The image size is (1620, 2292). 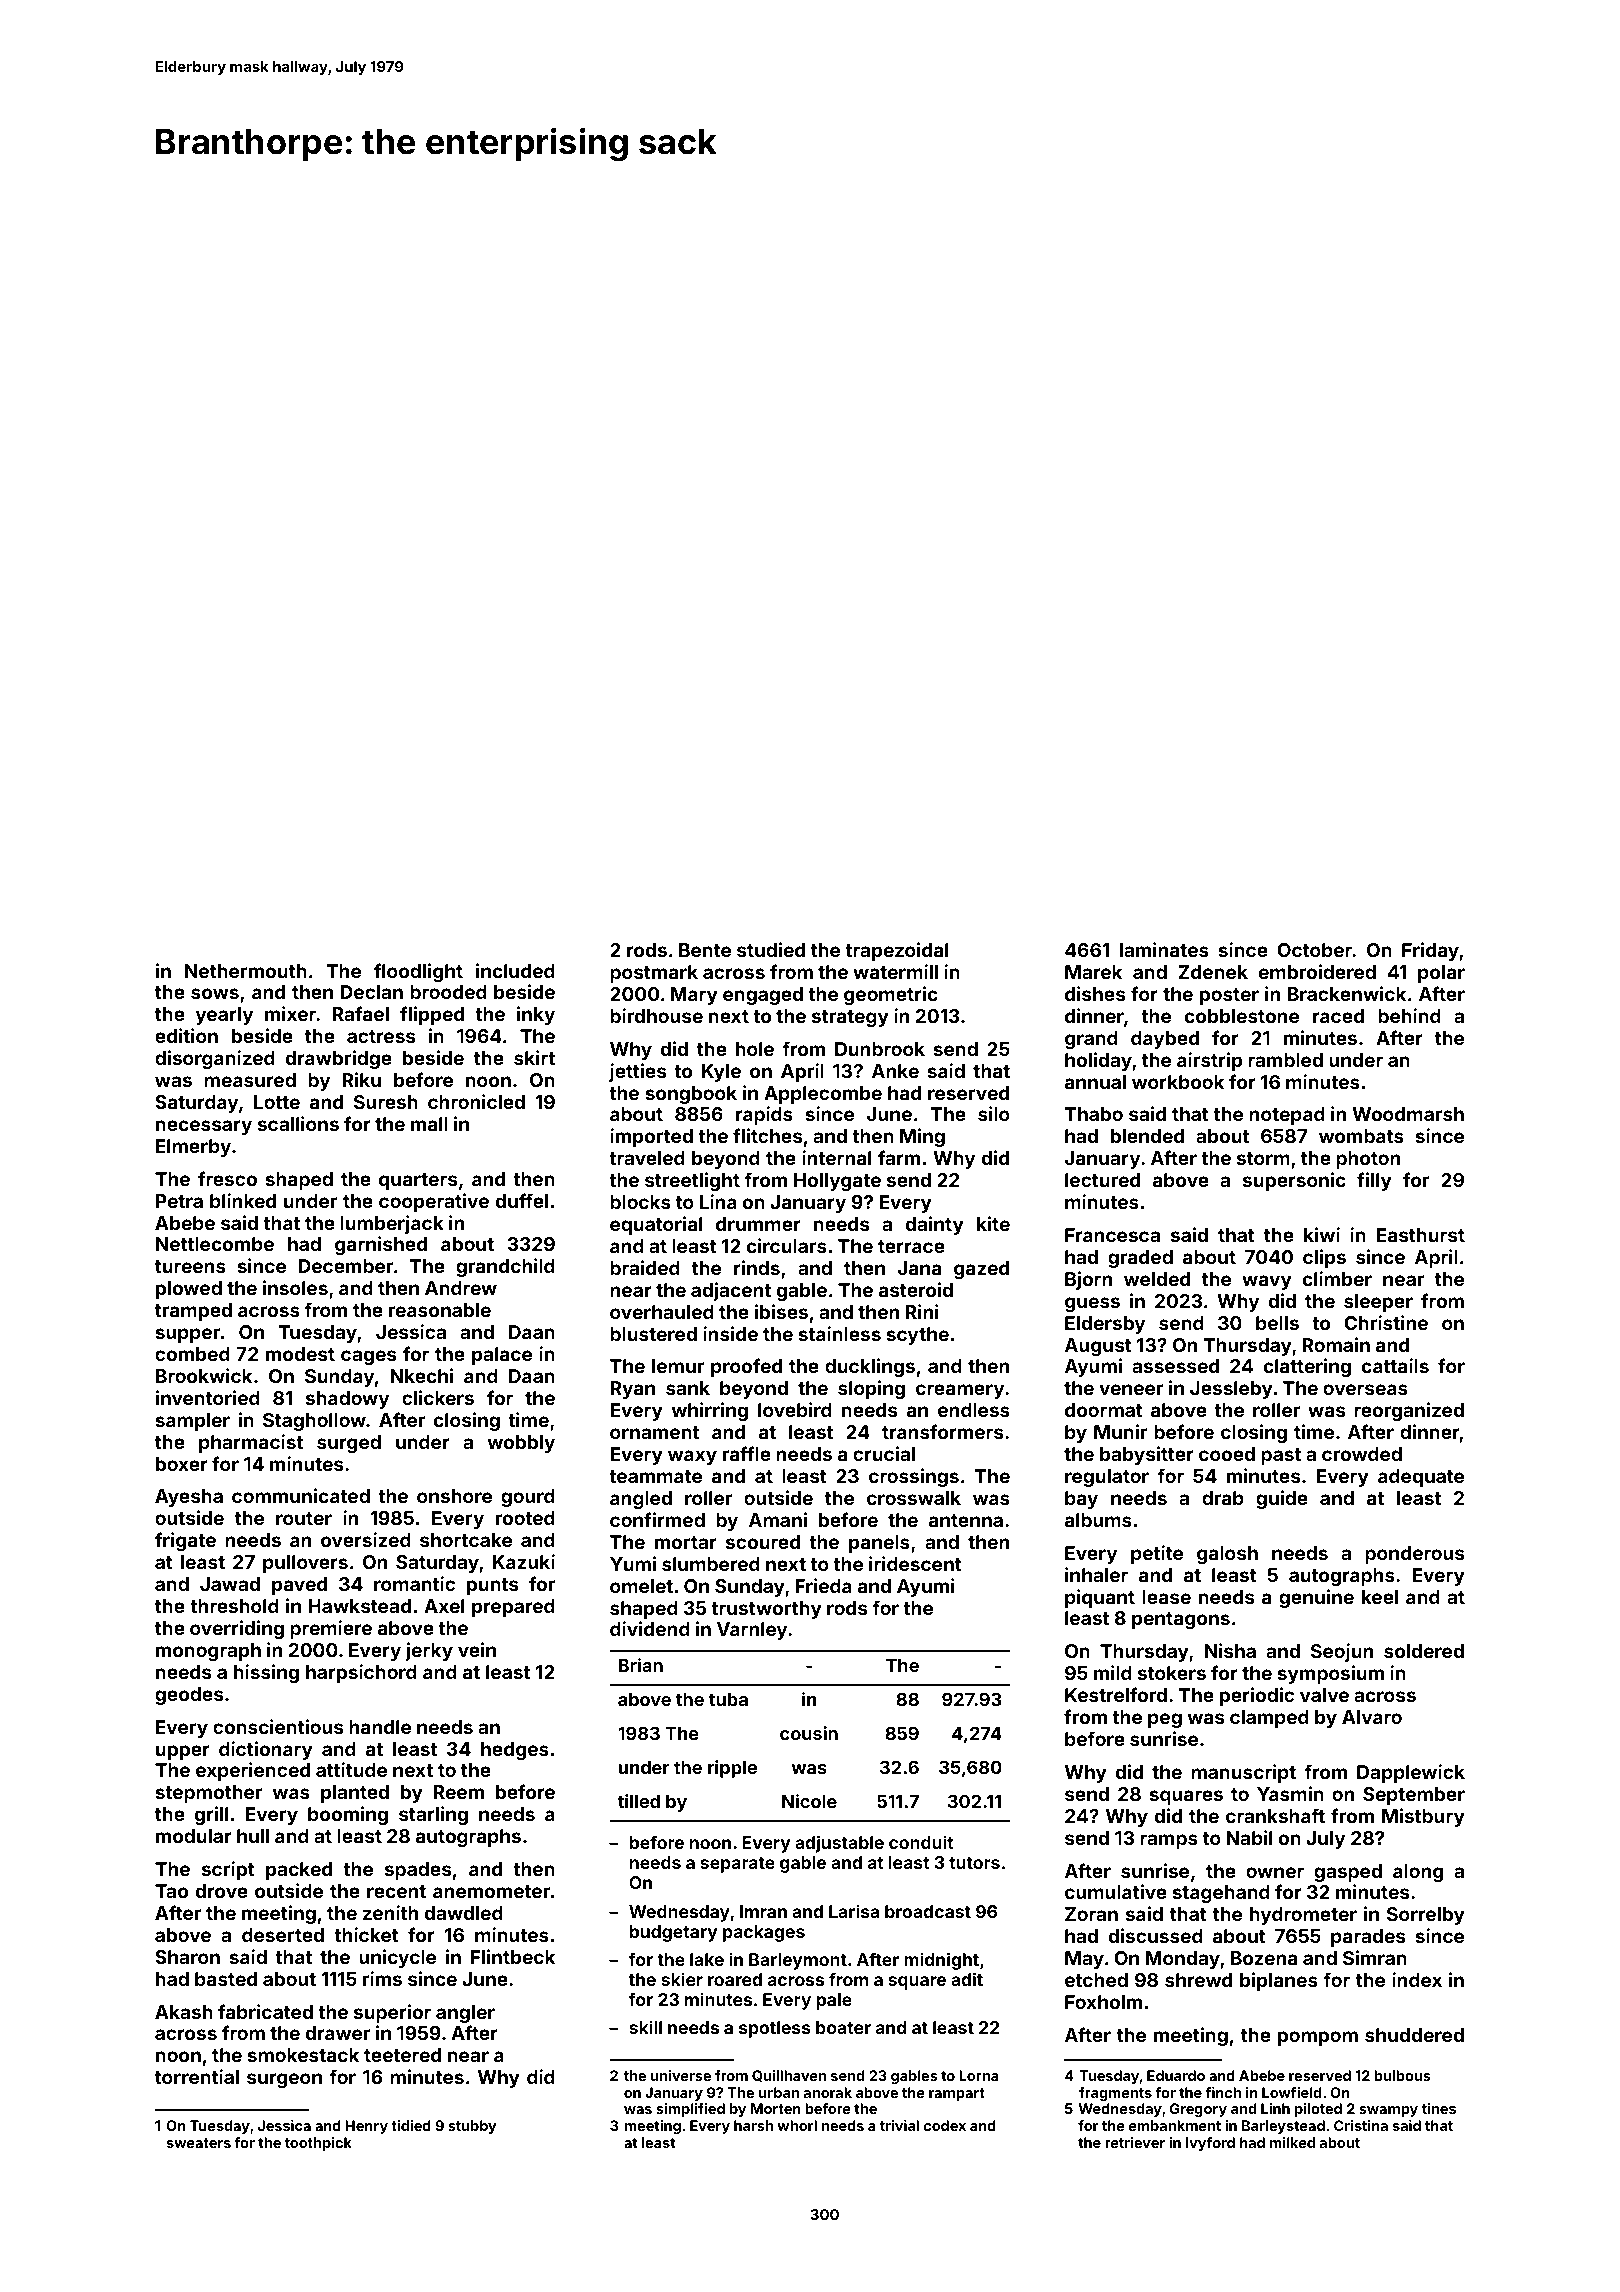 What do you see at coordinates (246, 971) in the image?
I see `Nethermouth` at bounding box center [246, 971].
